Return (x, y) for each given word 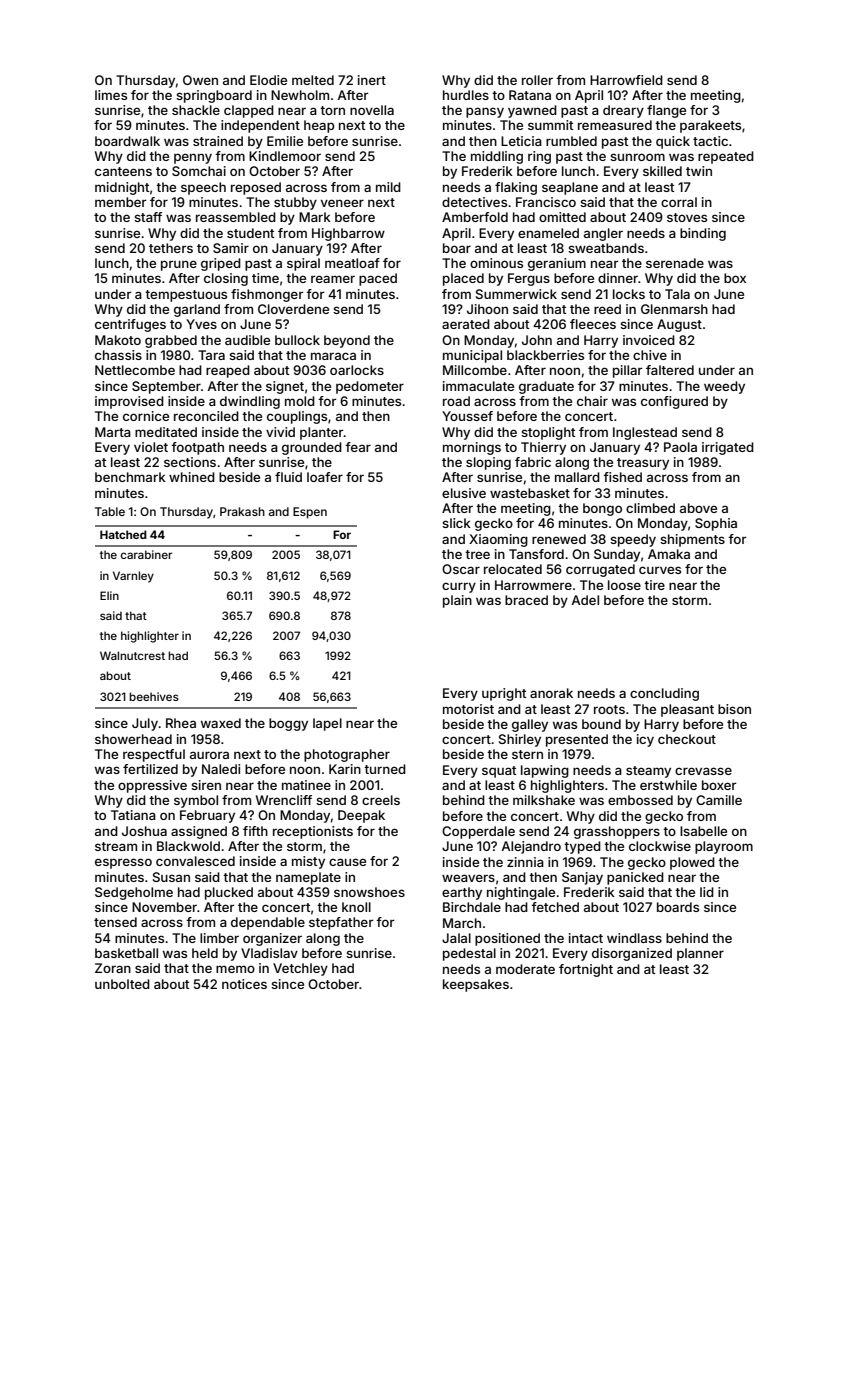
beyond (347, 341)
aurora (209, 755)
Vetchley (300, 969)
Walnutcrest (132, 655)
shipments (692, 540)
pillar (627, 371)
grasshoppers (617, 832)
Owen (200, 80)
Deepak (361, 816)
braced (526, 600)
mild (388, 187)
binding (703, 234)
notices (244, 984)
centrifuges (130, 325)
